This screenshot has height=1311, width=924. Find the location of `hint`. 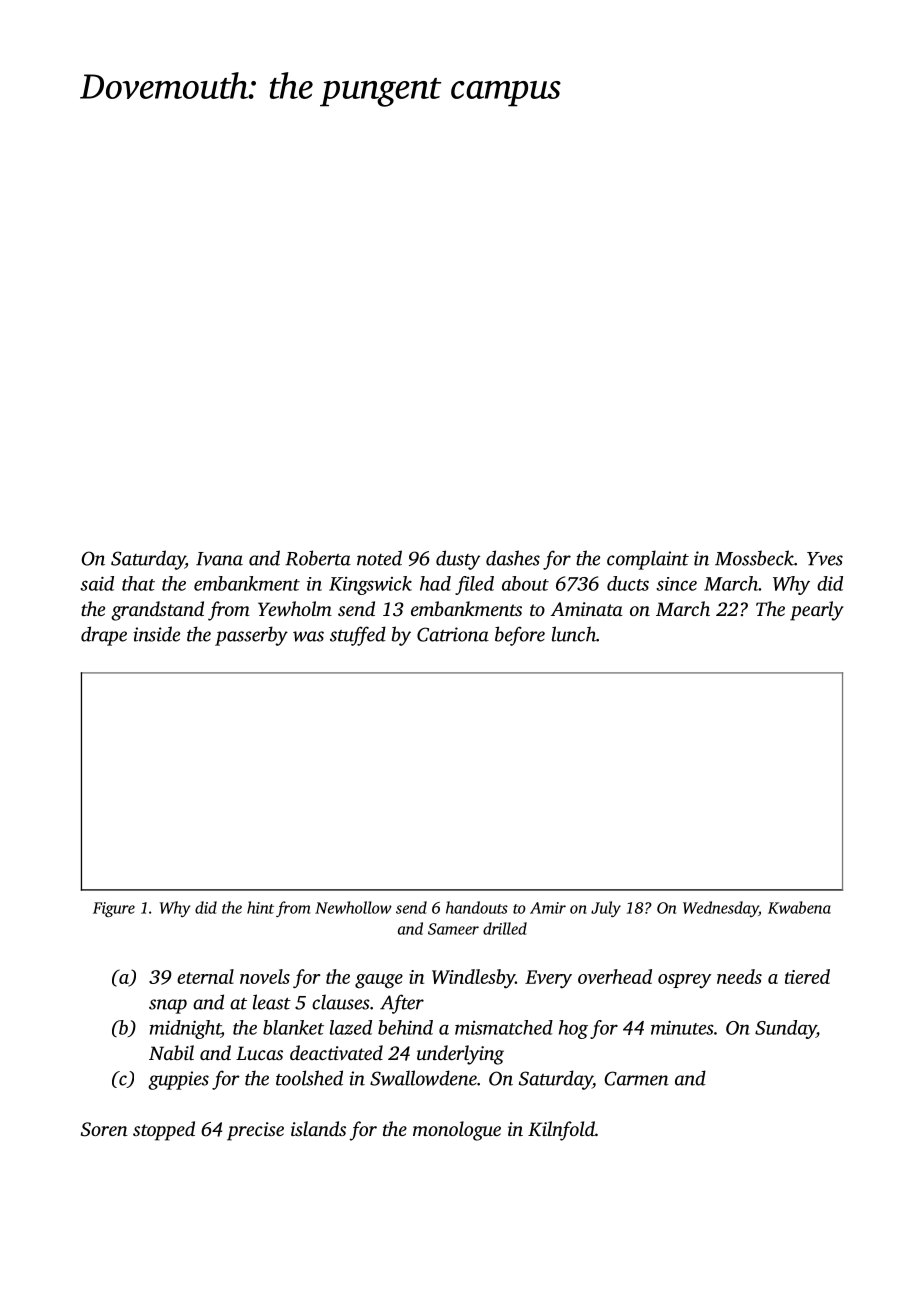

hint is located at coordinates (260, 907).
